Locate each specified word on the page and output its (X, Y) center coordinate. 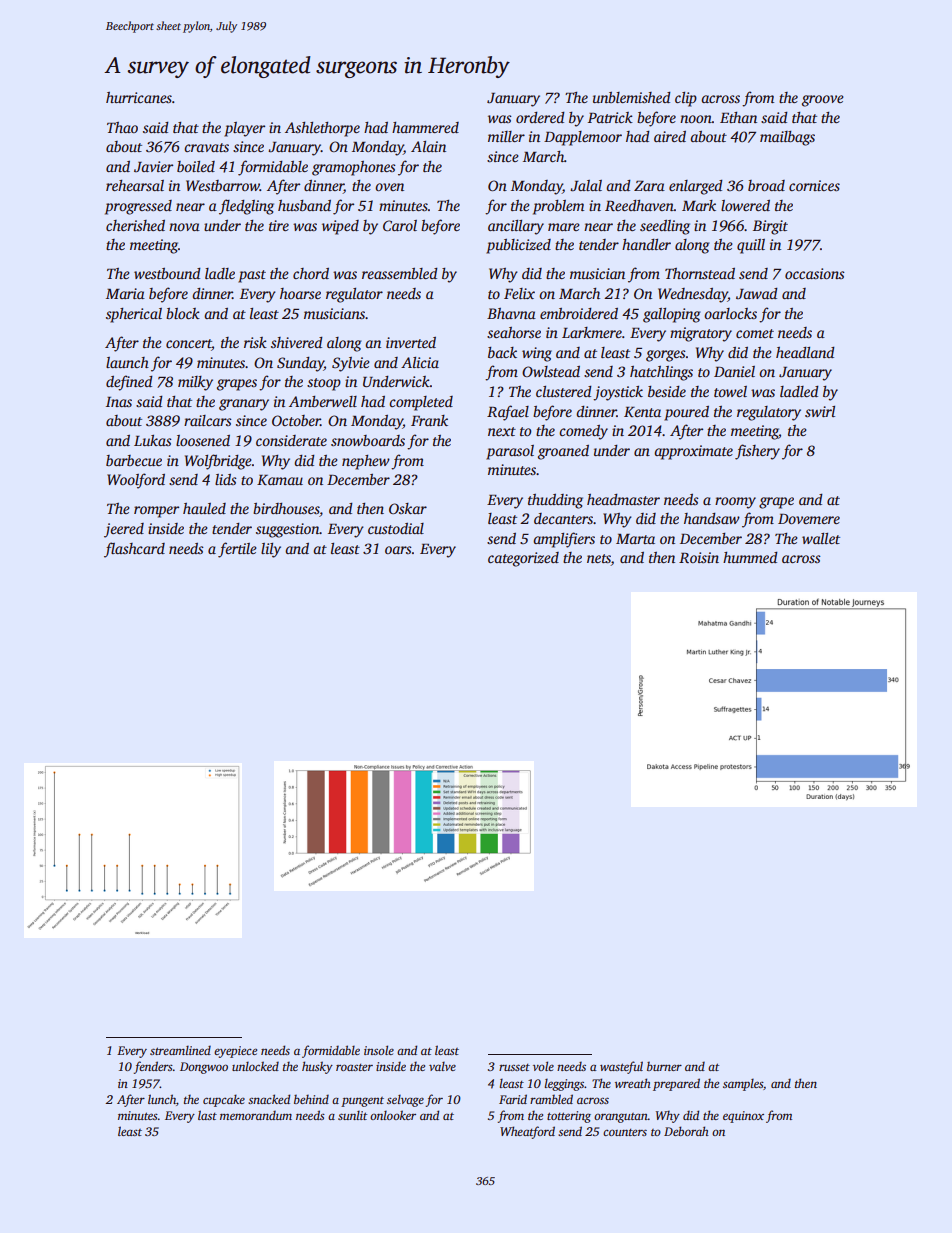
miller (506, 136)
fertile (237, 550)
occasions (815, 273)
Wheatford (527, 1132)
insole (379, 1050)
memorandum (256, 1115)
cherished (135, 225)
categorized (523, 559)
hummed (750, 557)
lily (271, 550)
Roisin (699, 557)
